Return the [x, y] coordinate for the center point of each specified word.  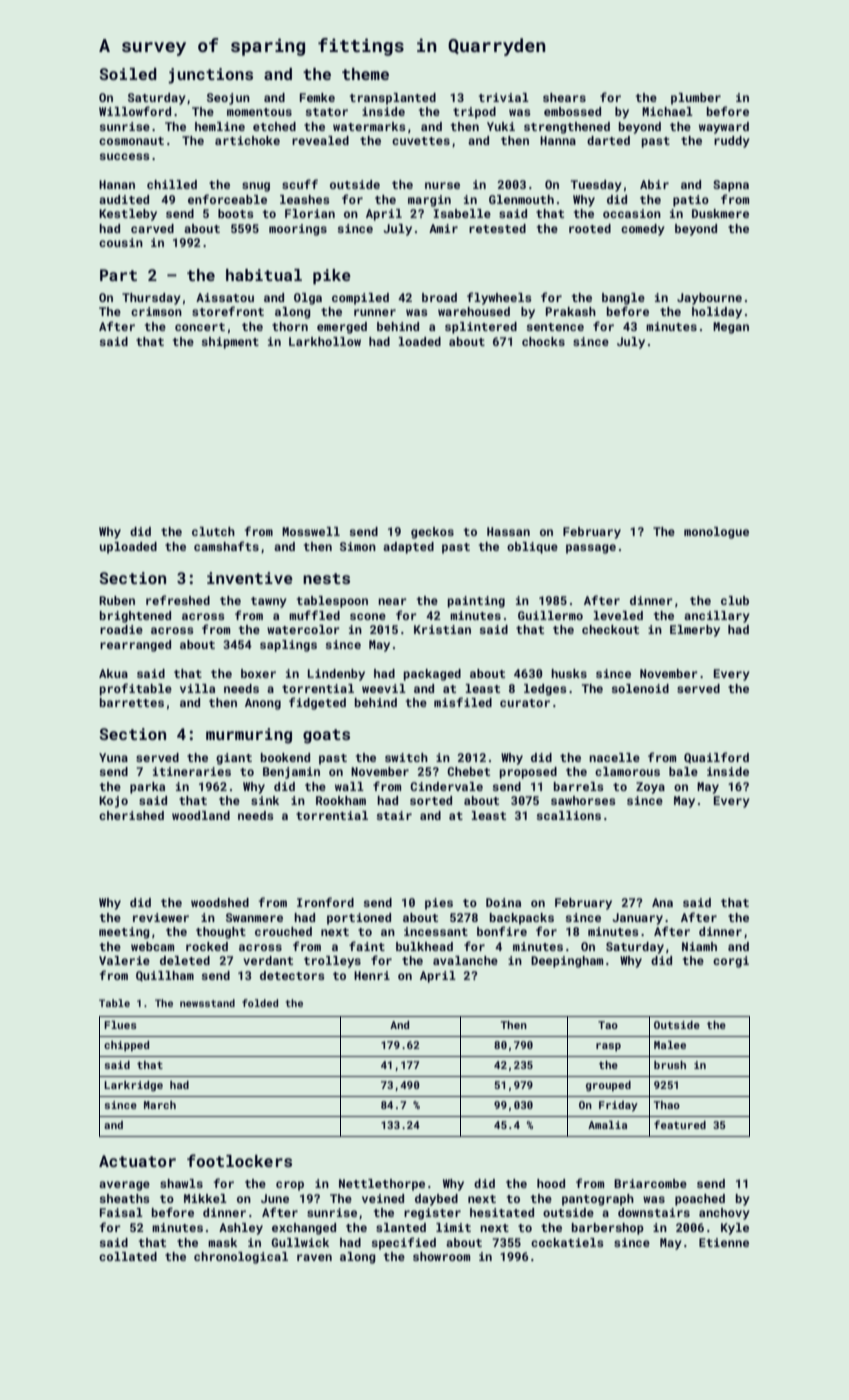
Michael [667, 111]
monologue [716, 533]
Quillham [165, 976]
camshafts [226, 546]
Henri [372, 975]
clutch [213, 531]
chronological [241, 1258]
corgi [731, 962]
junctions [210, 76]
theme [365, 74]
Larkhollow [325, 341]
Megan [731, 328]
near [392, 601]
